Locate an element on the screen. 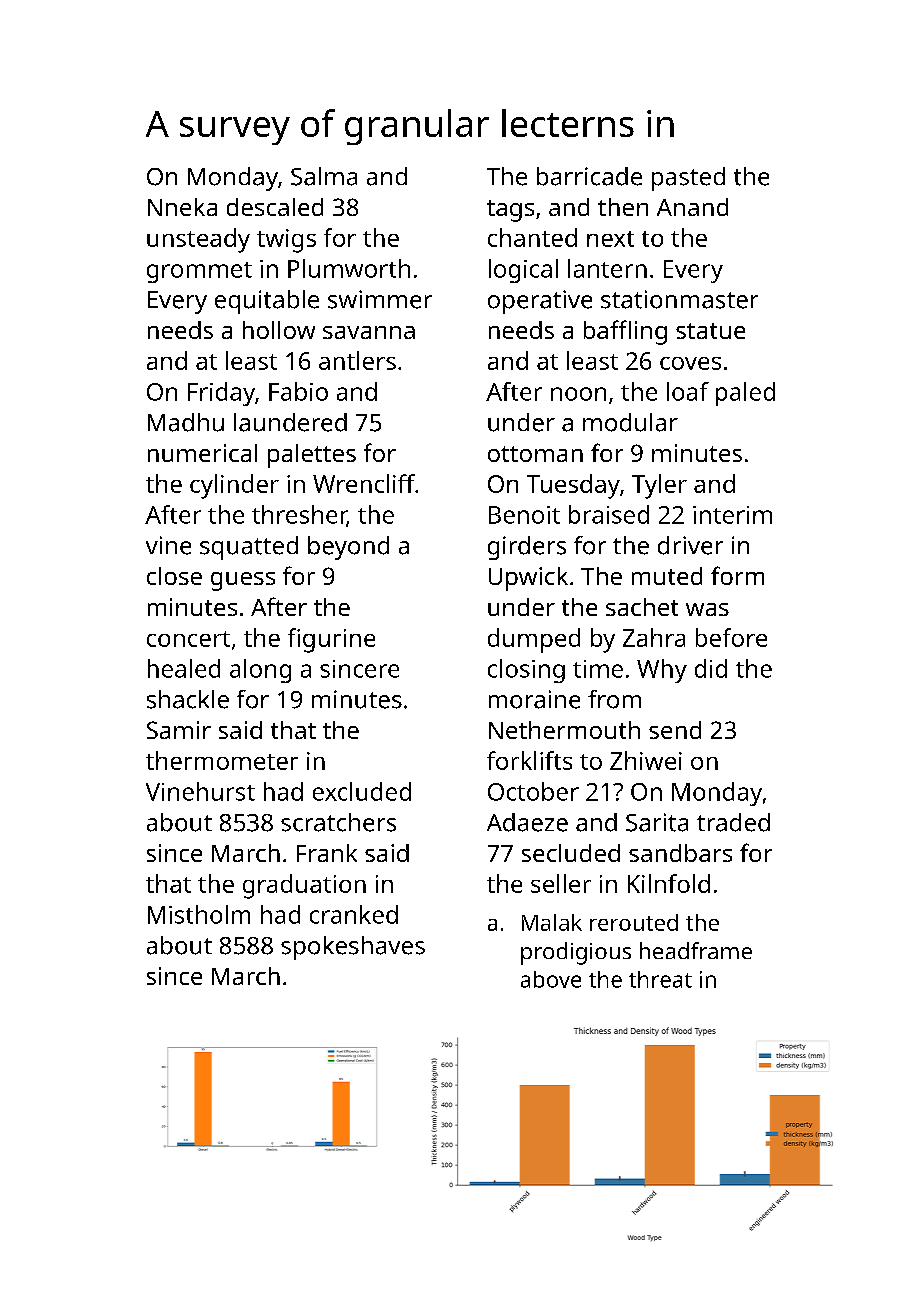  Mistholm is located at coordinates (199, 914).
